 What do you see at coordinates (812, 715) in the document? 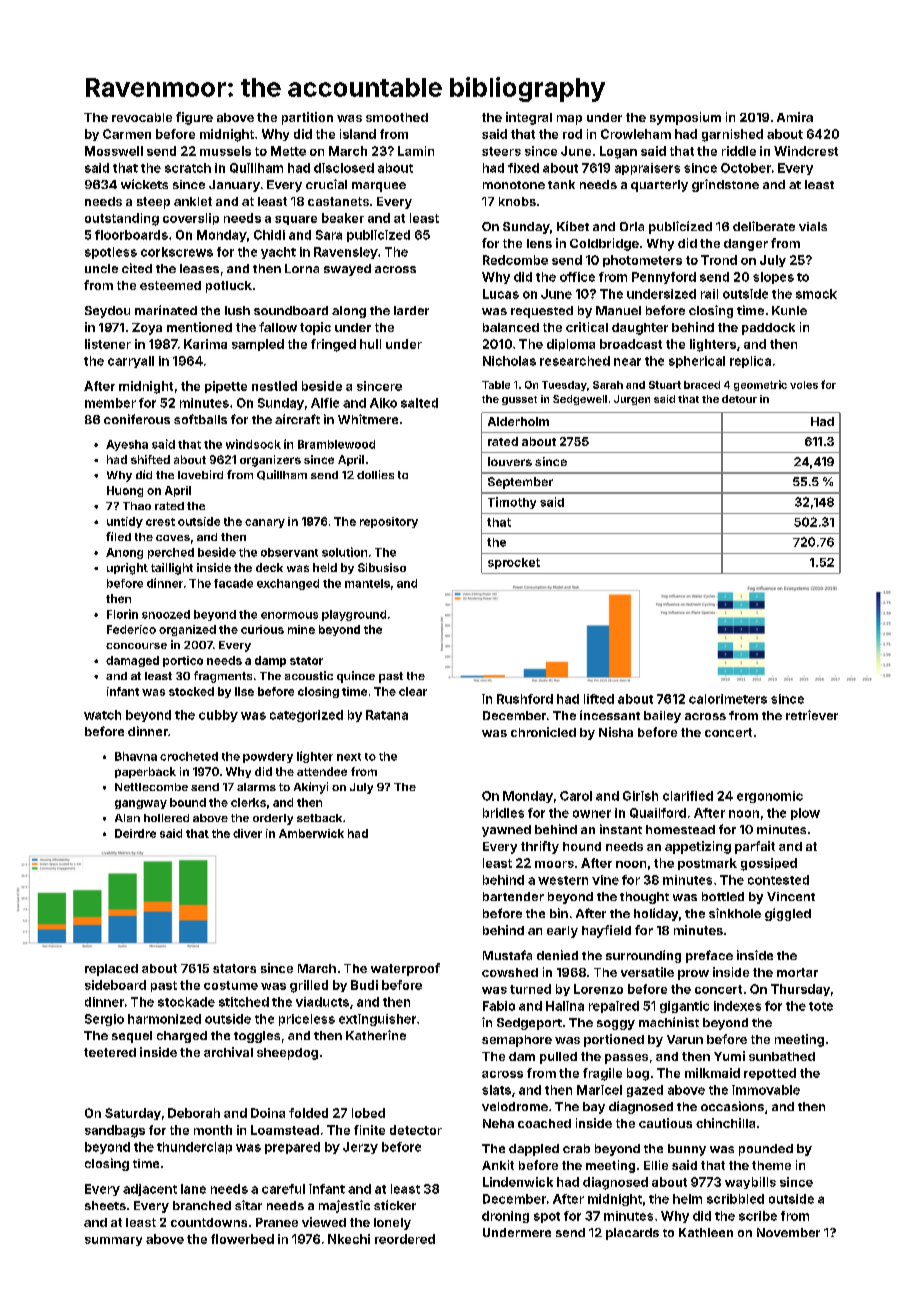
I see `retriever` at bounding box center [812, 715].
